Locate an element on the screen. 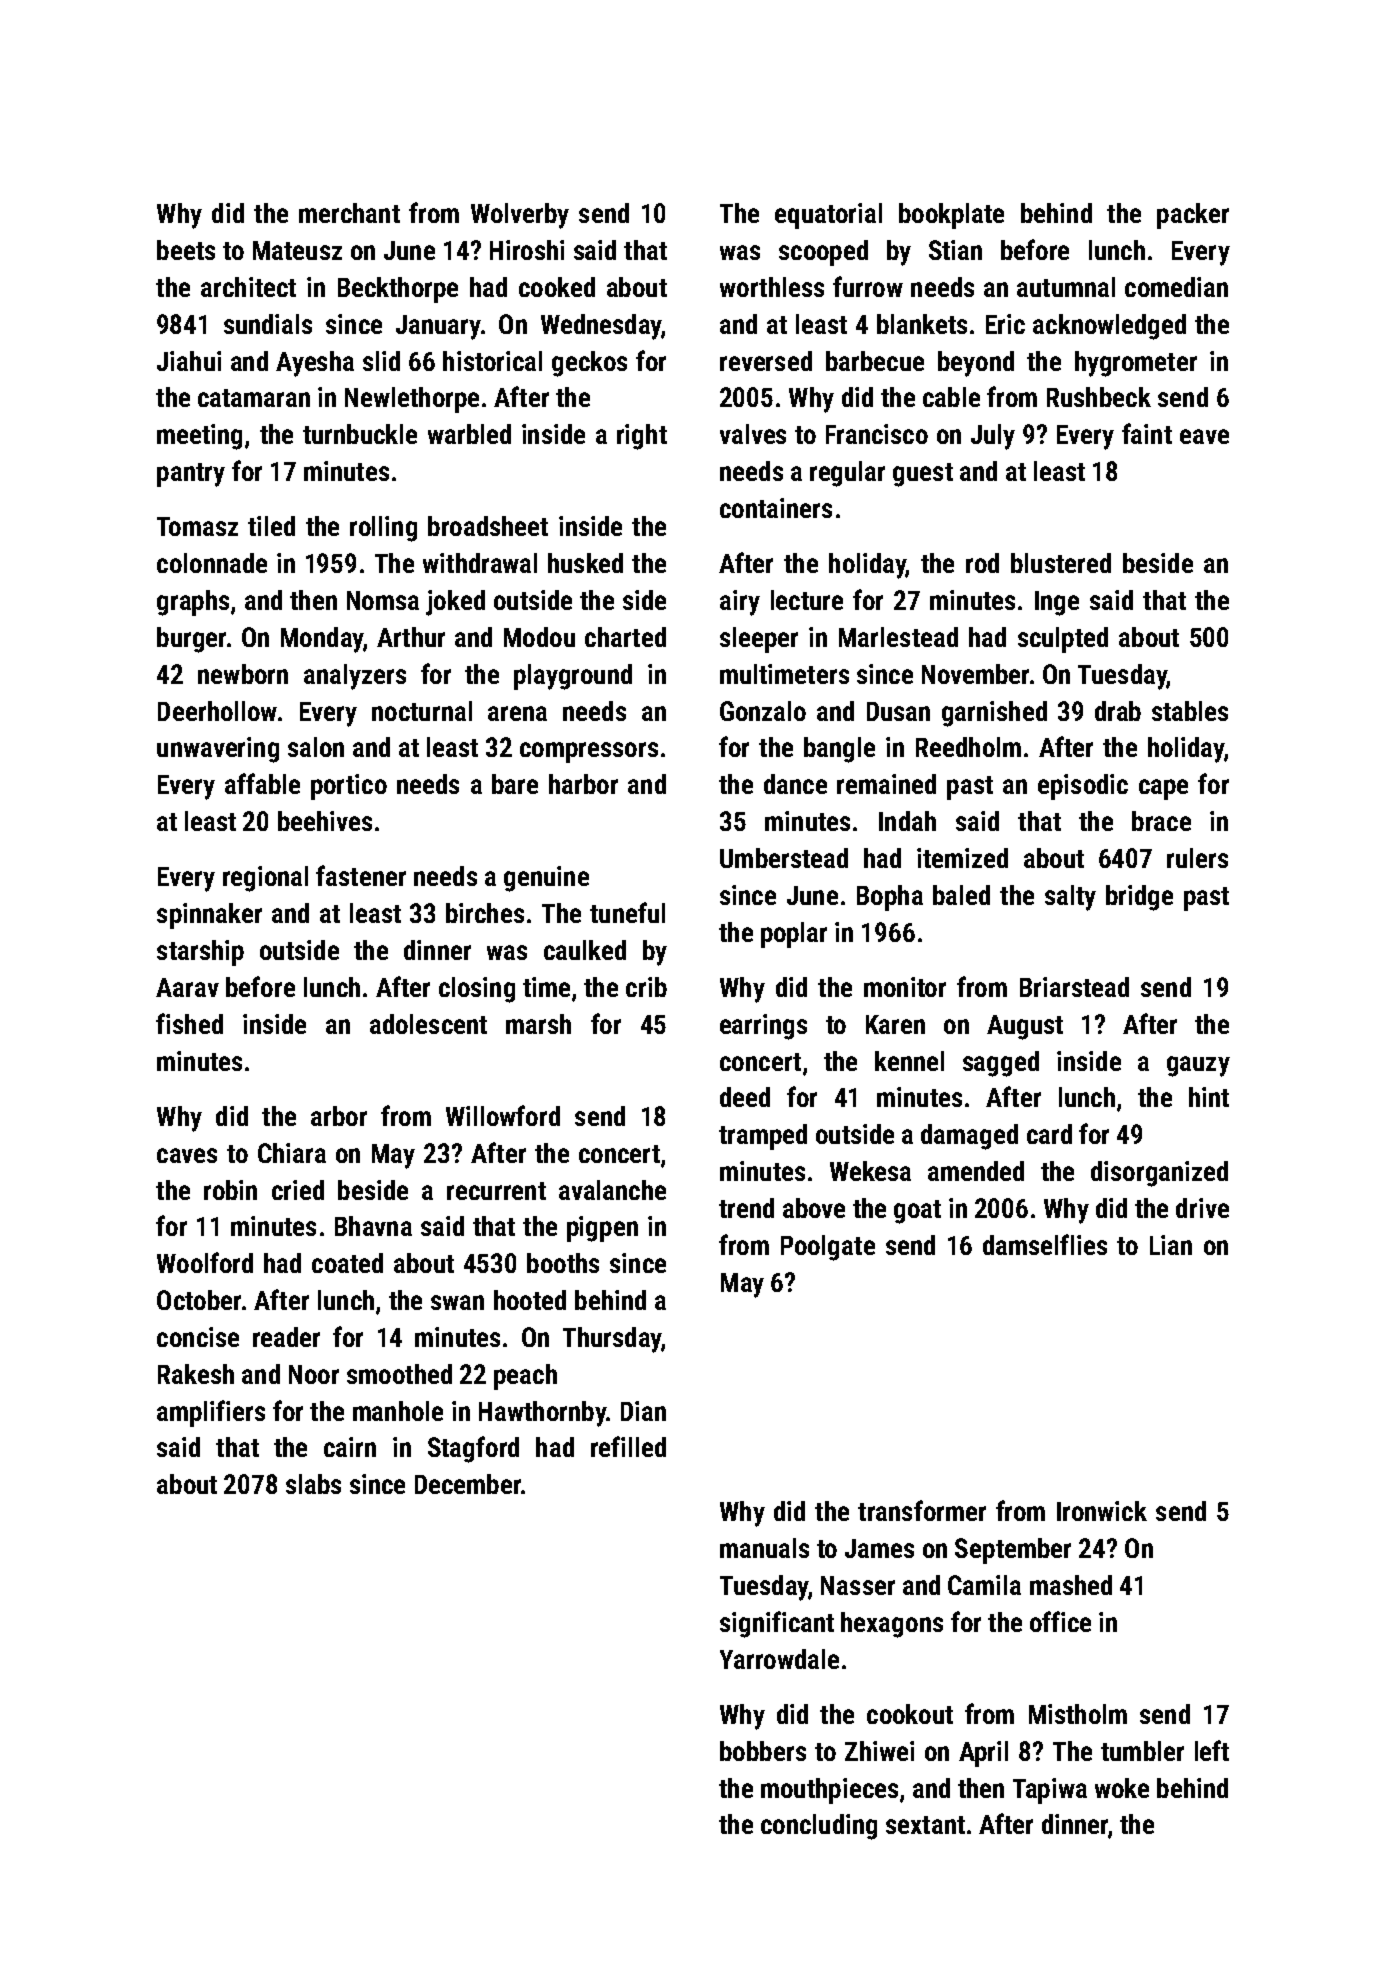 This screenshot has width=1386, height=1969. baled is located at coordinates (961, 895).
